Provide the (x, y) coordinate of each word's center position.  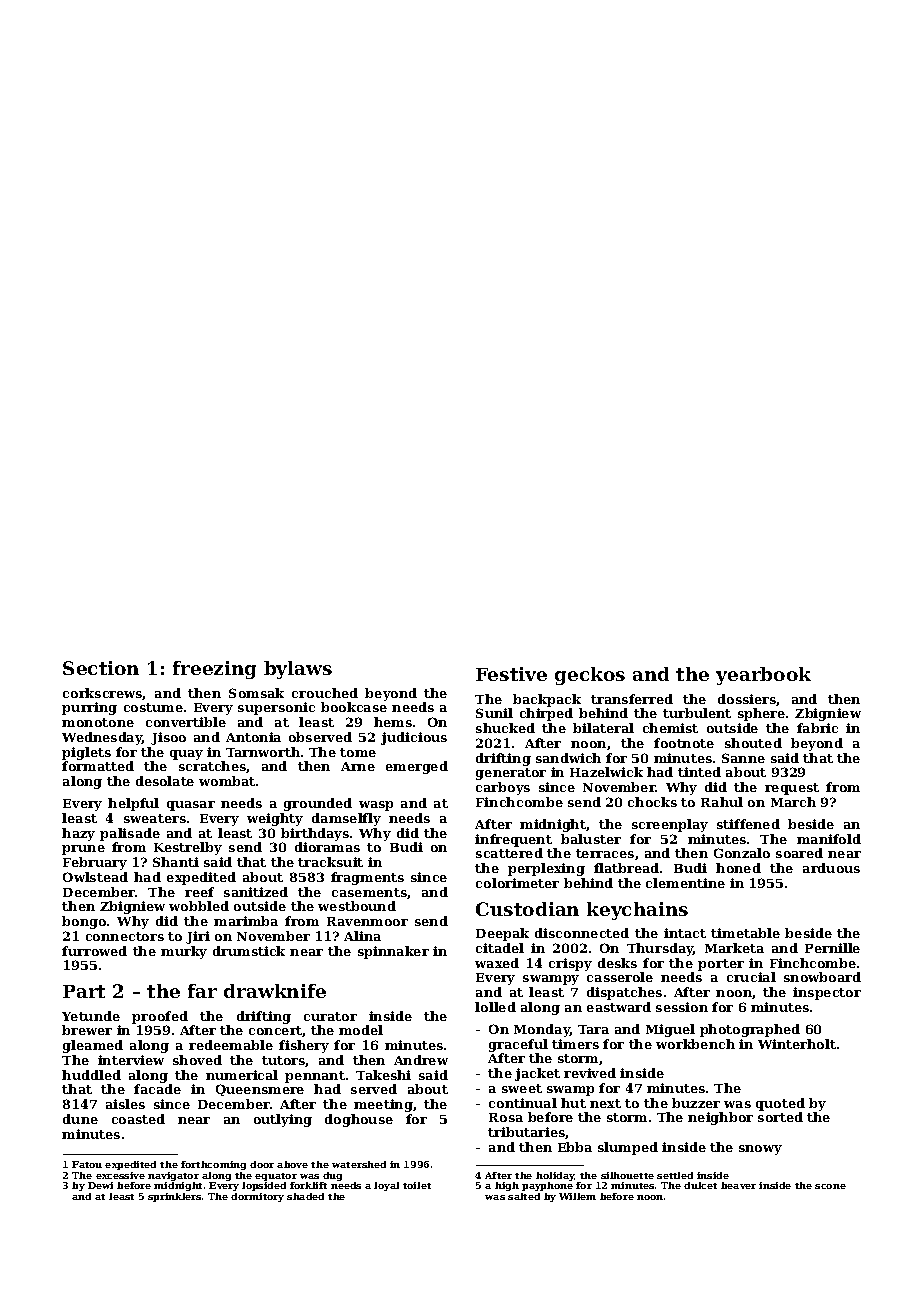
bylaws (298, 670)
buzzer (696, 1103)
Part (84, 991)
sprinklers (174, 1197)
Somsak (256, 693)
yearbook (763, 676)
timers (575, 1044)
